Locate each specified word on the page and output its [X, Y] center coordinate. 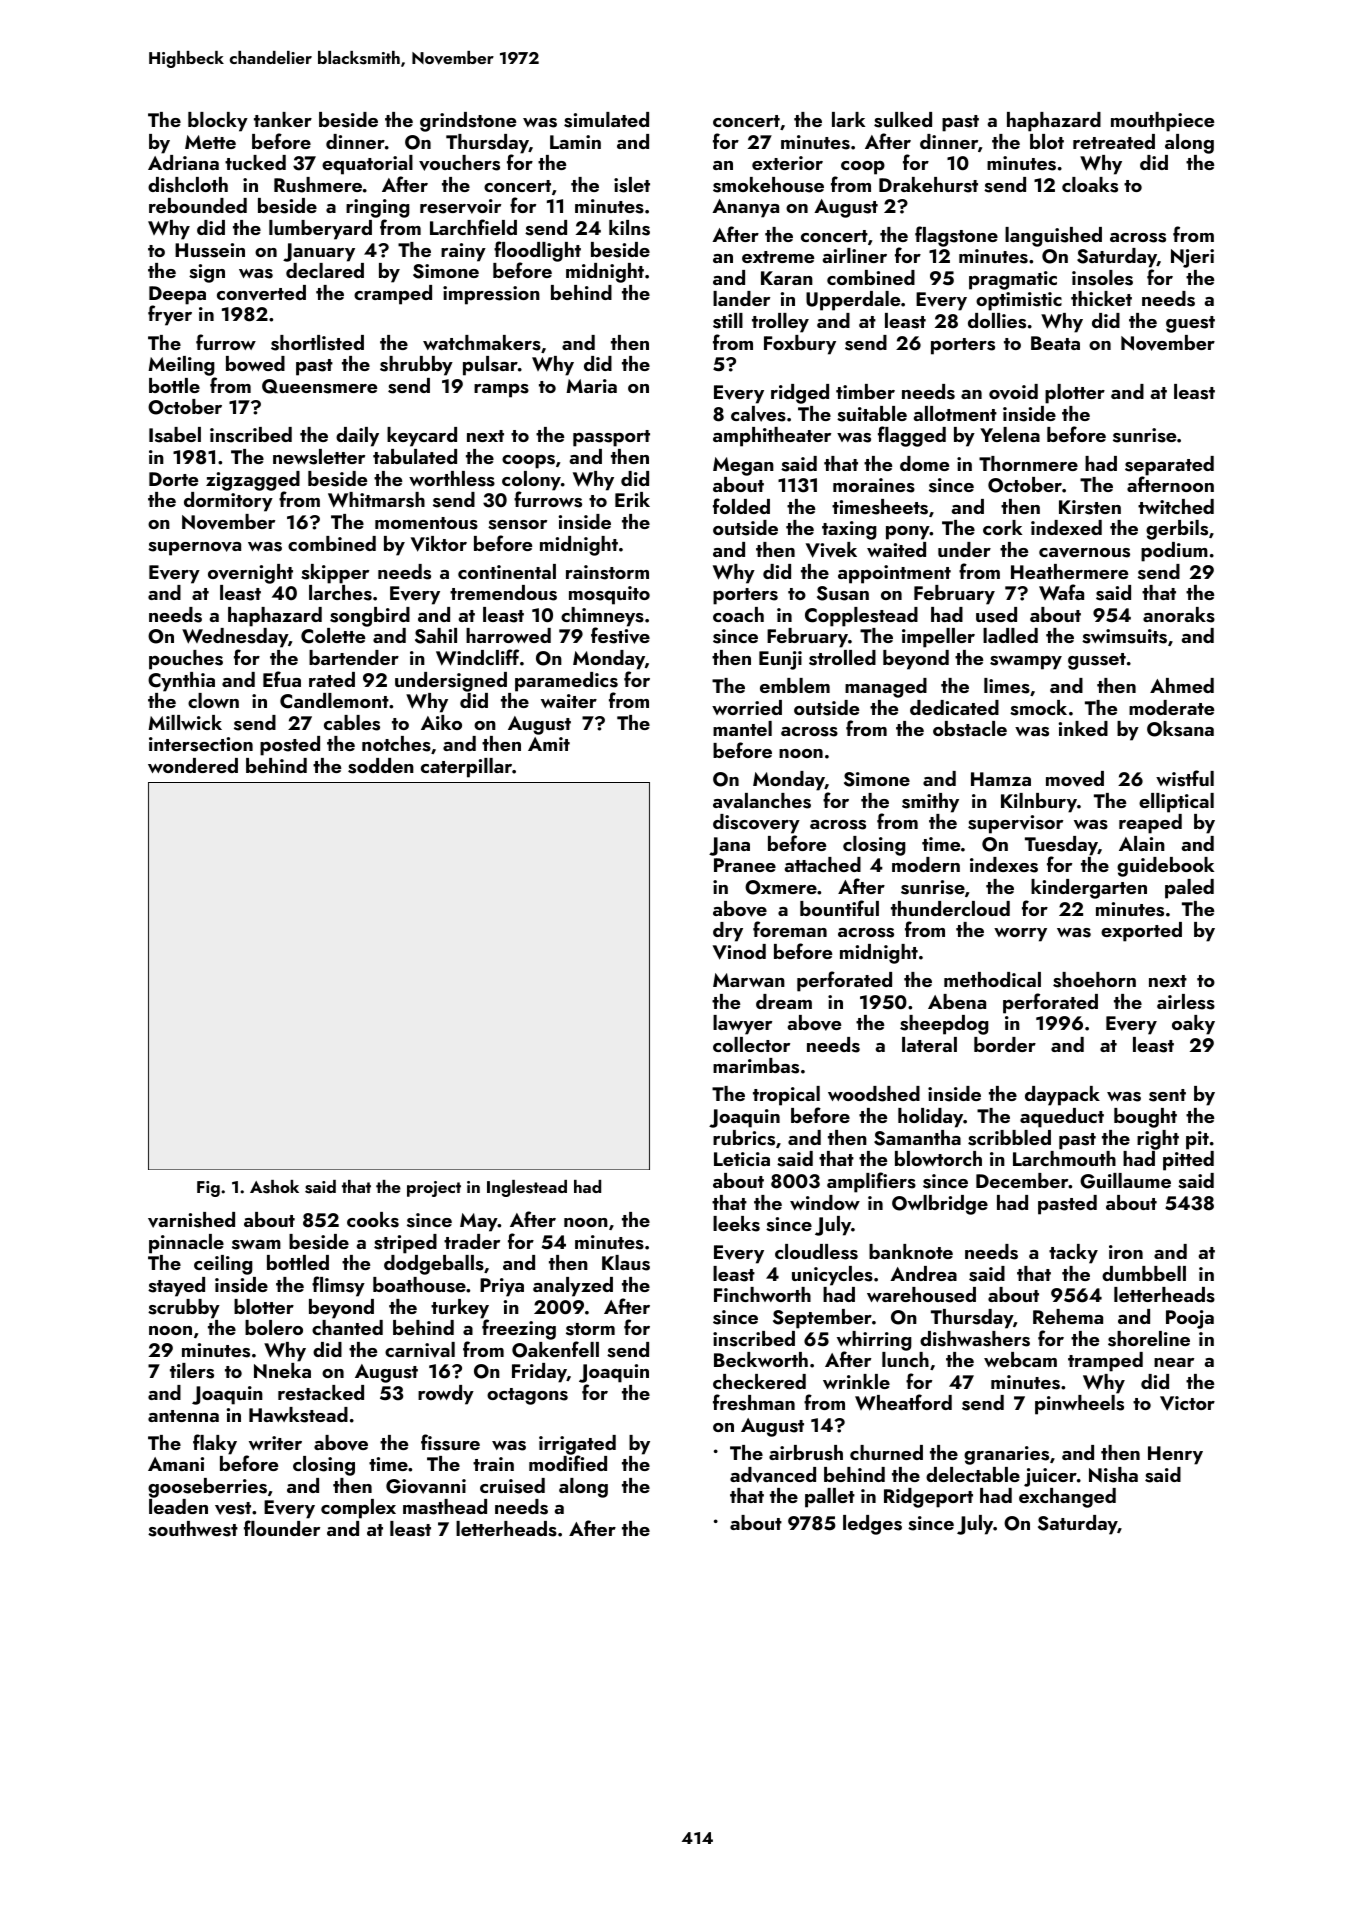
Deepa [177, 296]
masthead [445, 1507]
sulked [903, 120]
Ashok [274, 1187]
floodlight [537, 252]
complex [358, 1509]
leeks [736, 1224]
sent [1167, 1095]
